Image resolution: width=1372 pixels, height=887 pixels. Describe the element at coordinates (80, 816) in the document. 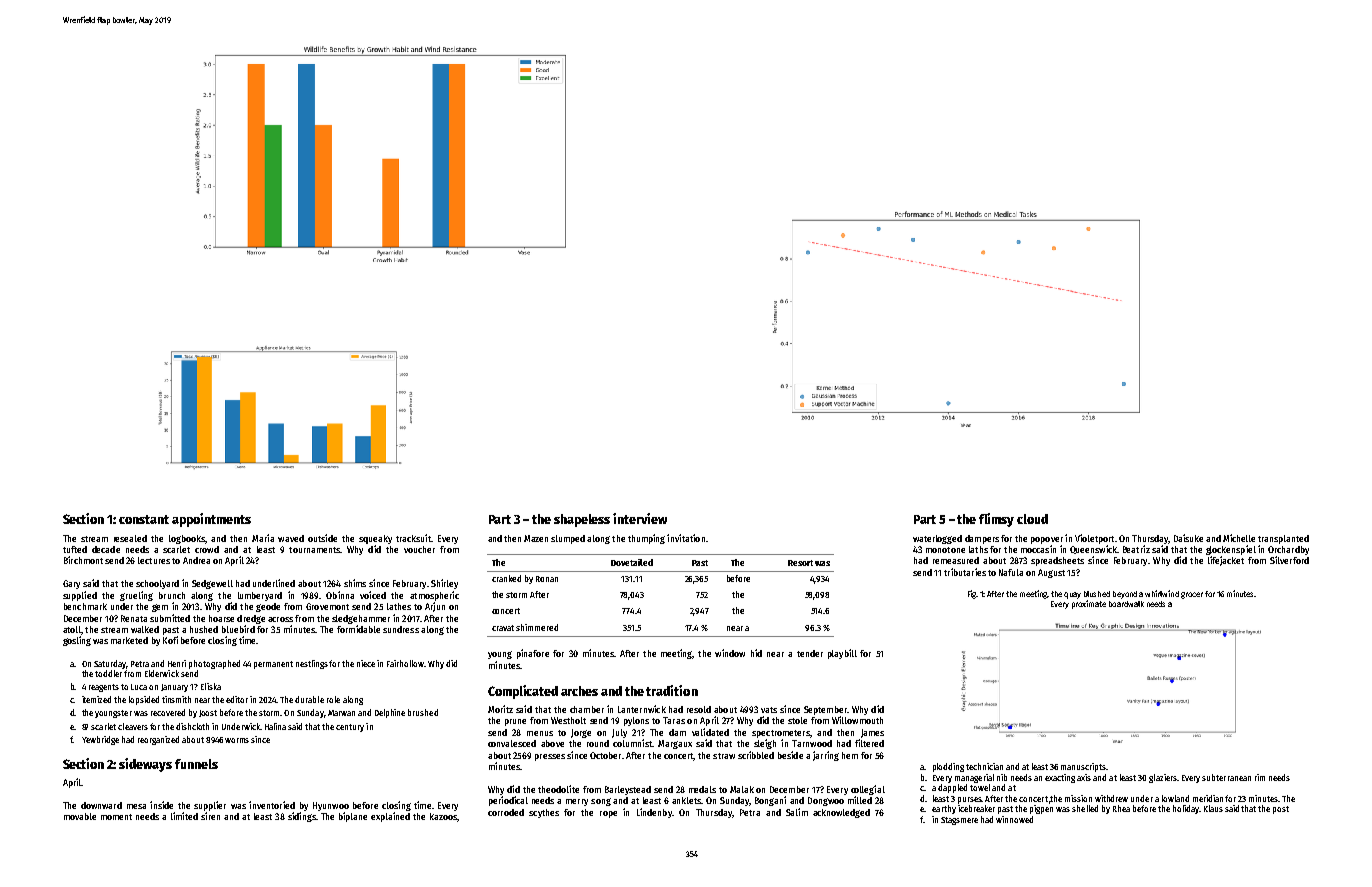

I see `movable` at that location.
